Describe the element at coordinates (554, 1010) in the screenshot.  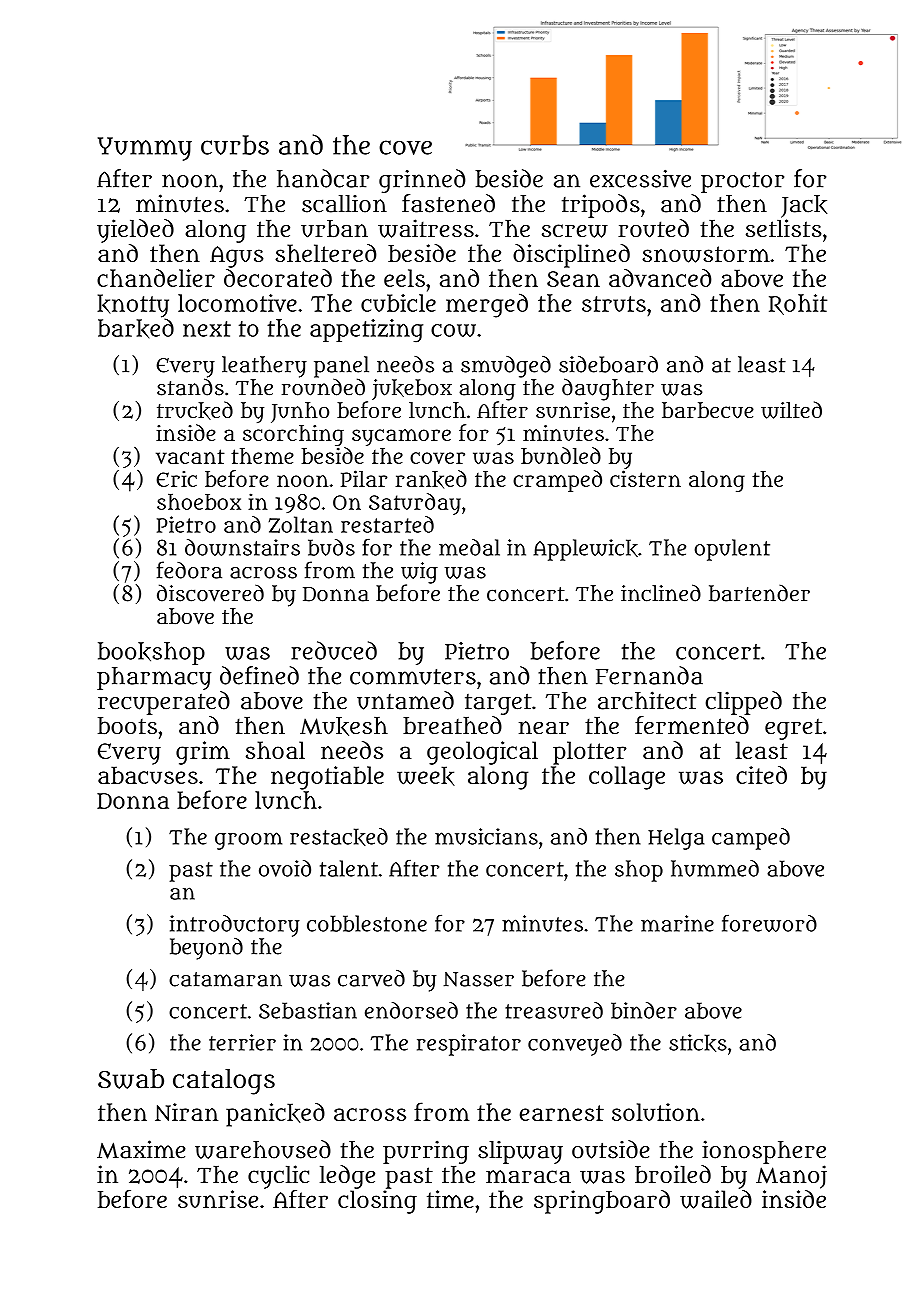
I see `treasured` at that location.
